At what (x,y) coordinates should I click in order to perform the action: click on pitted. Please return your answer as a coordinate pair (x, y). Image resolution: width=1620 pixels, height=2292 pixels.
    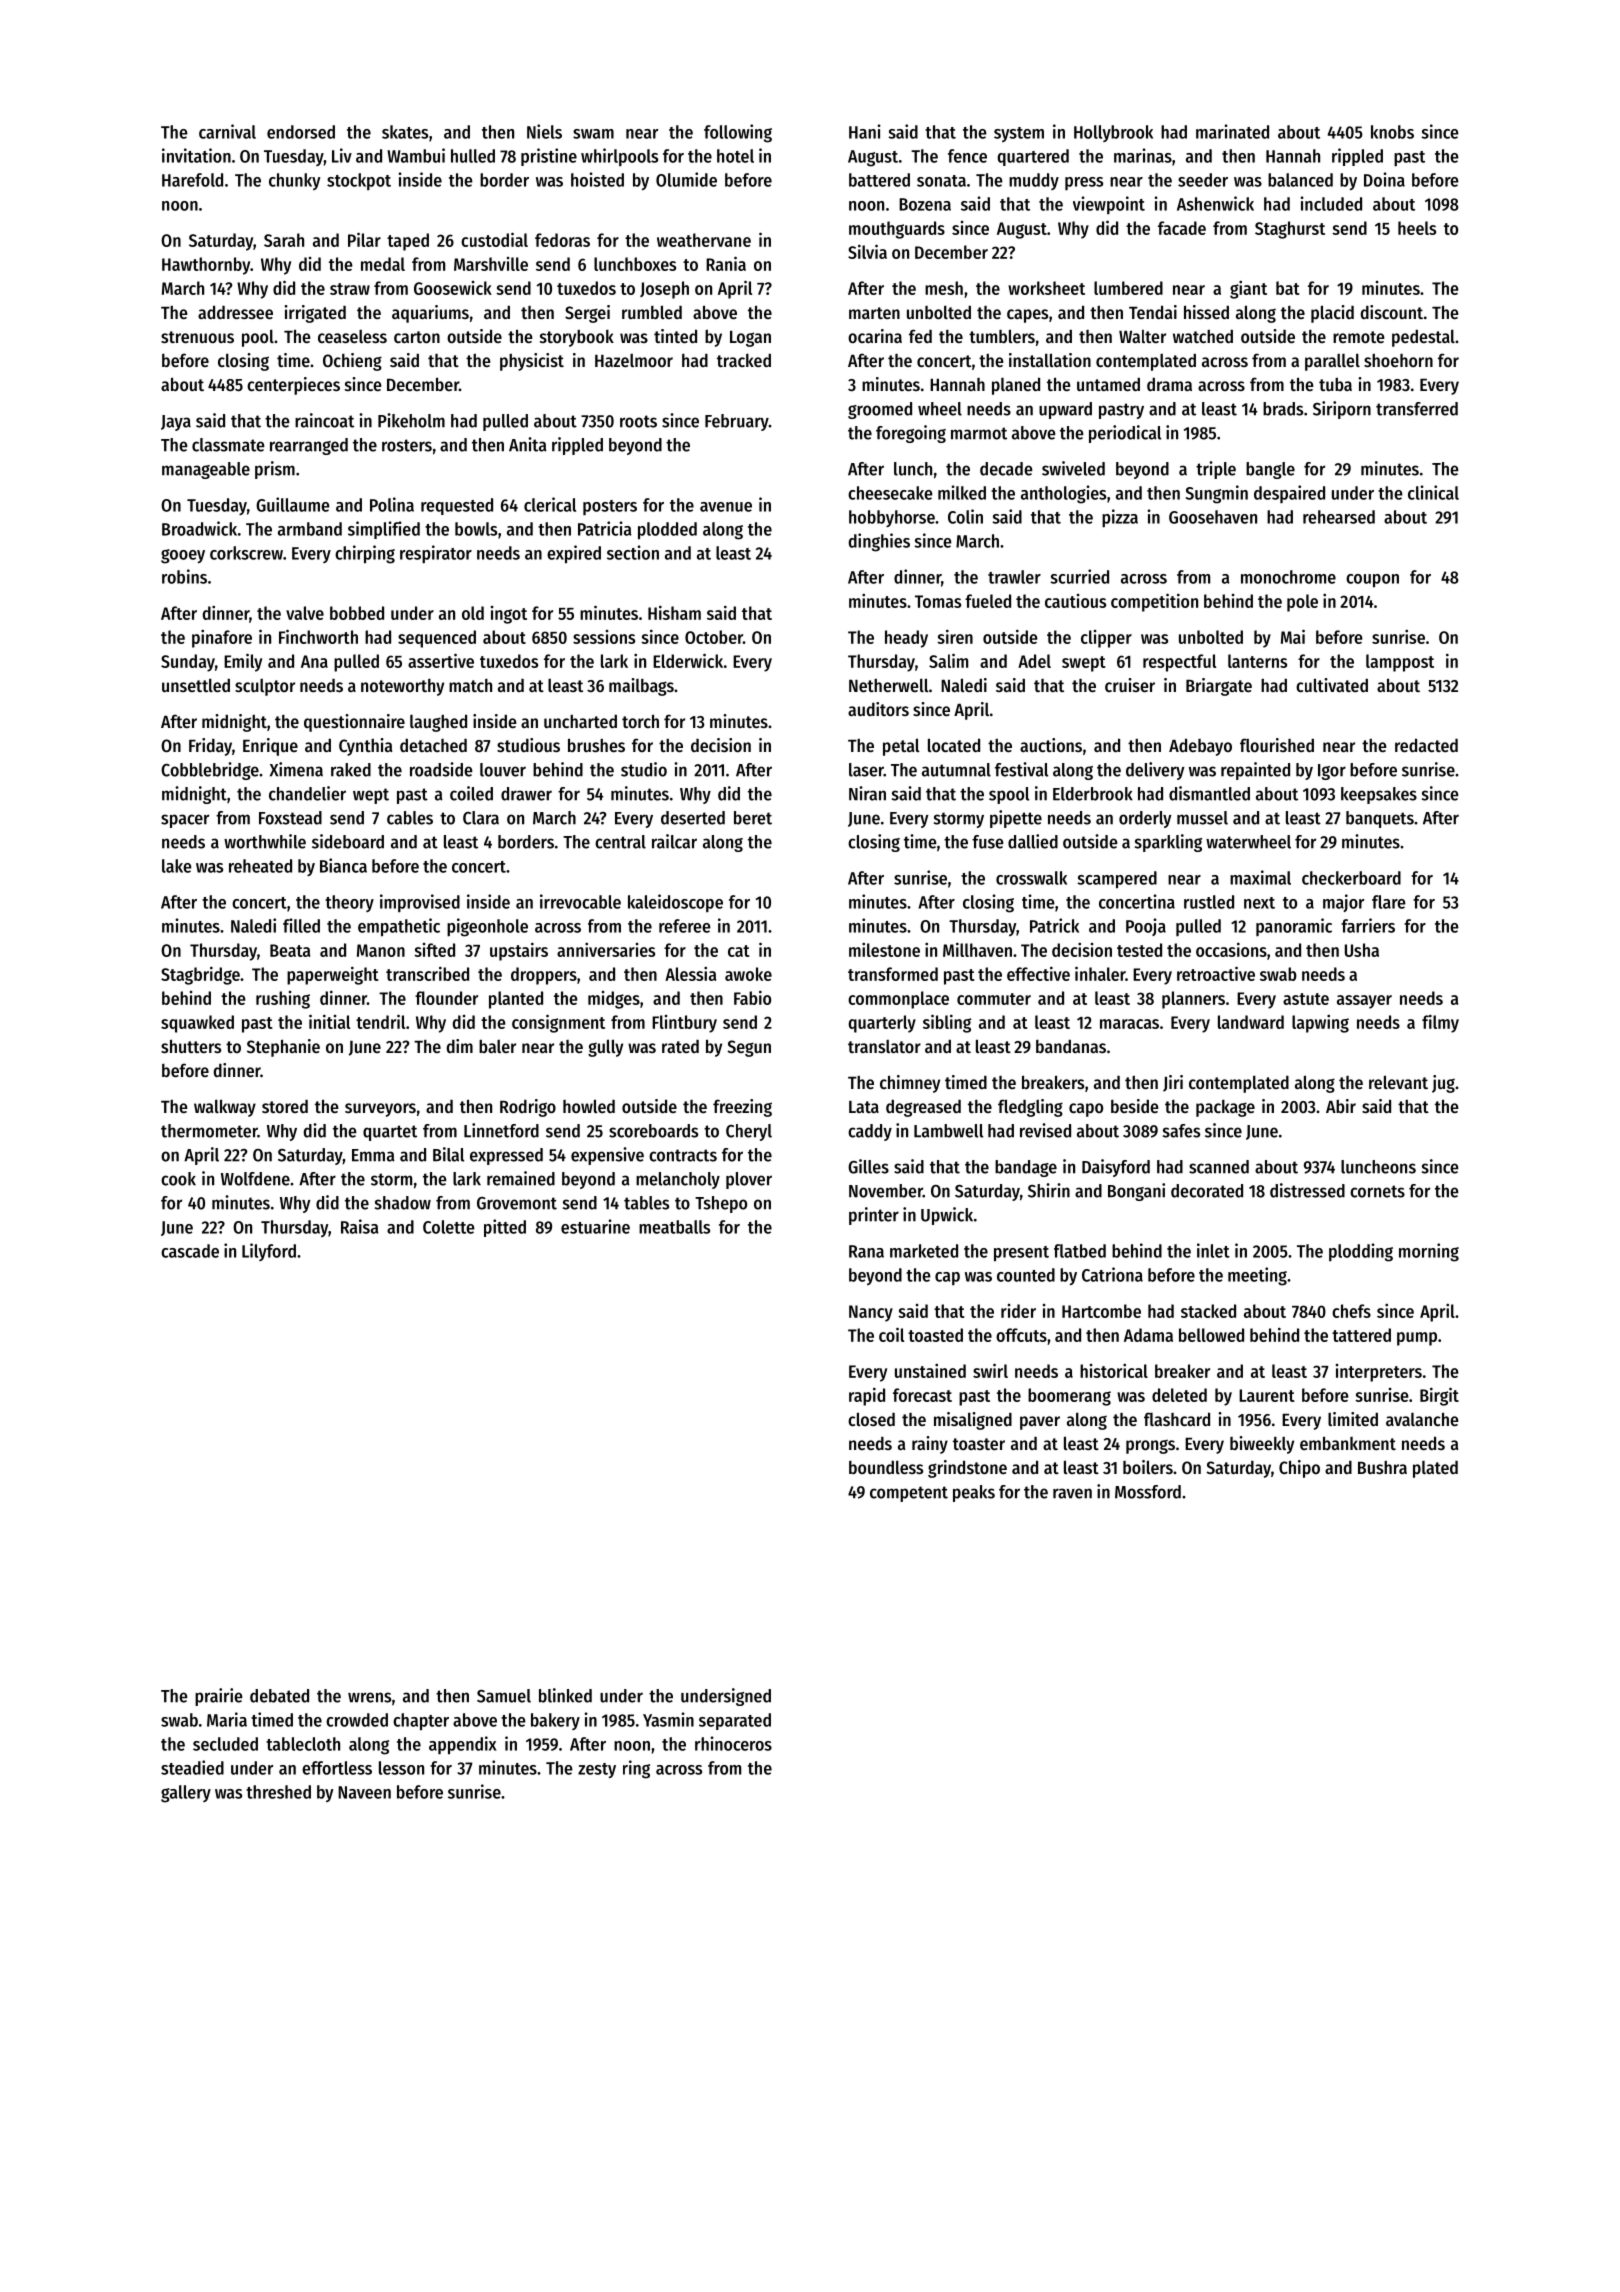
    Looking at the image, I should click on (505, 1228).
